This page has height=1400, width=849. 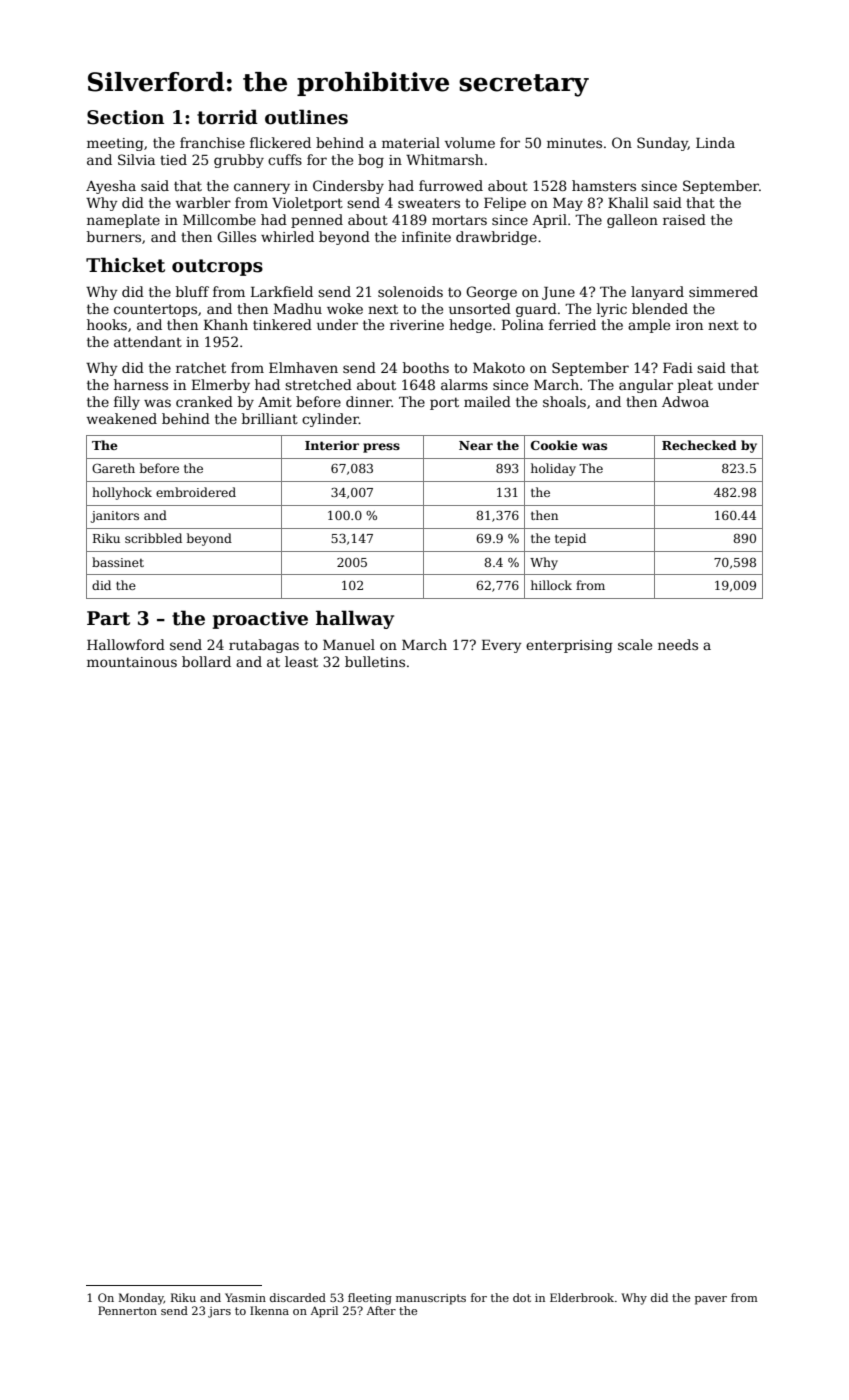 What do you see at coordinates (206, 661) in the page?
I see `bollard` at bounding box center [206, 661].
